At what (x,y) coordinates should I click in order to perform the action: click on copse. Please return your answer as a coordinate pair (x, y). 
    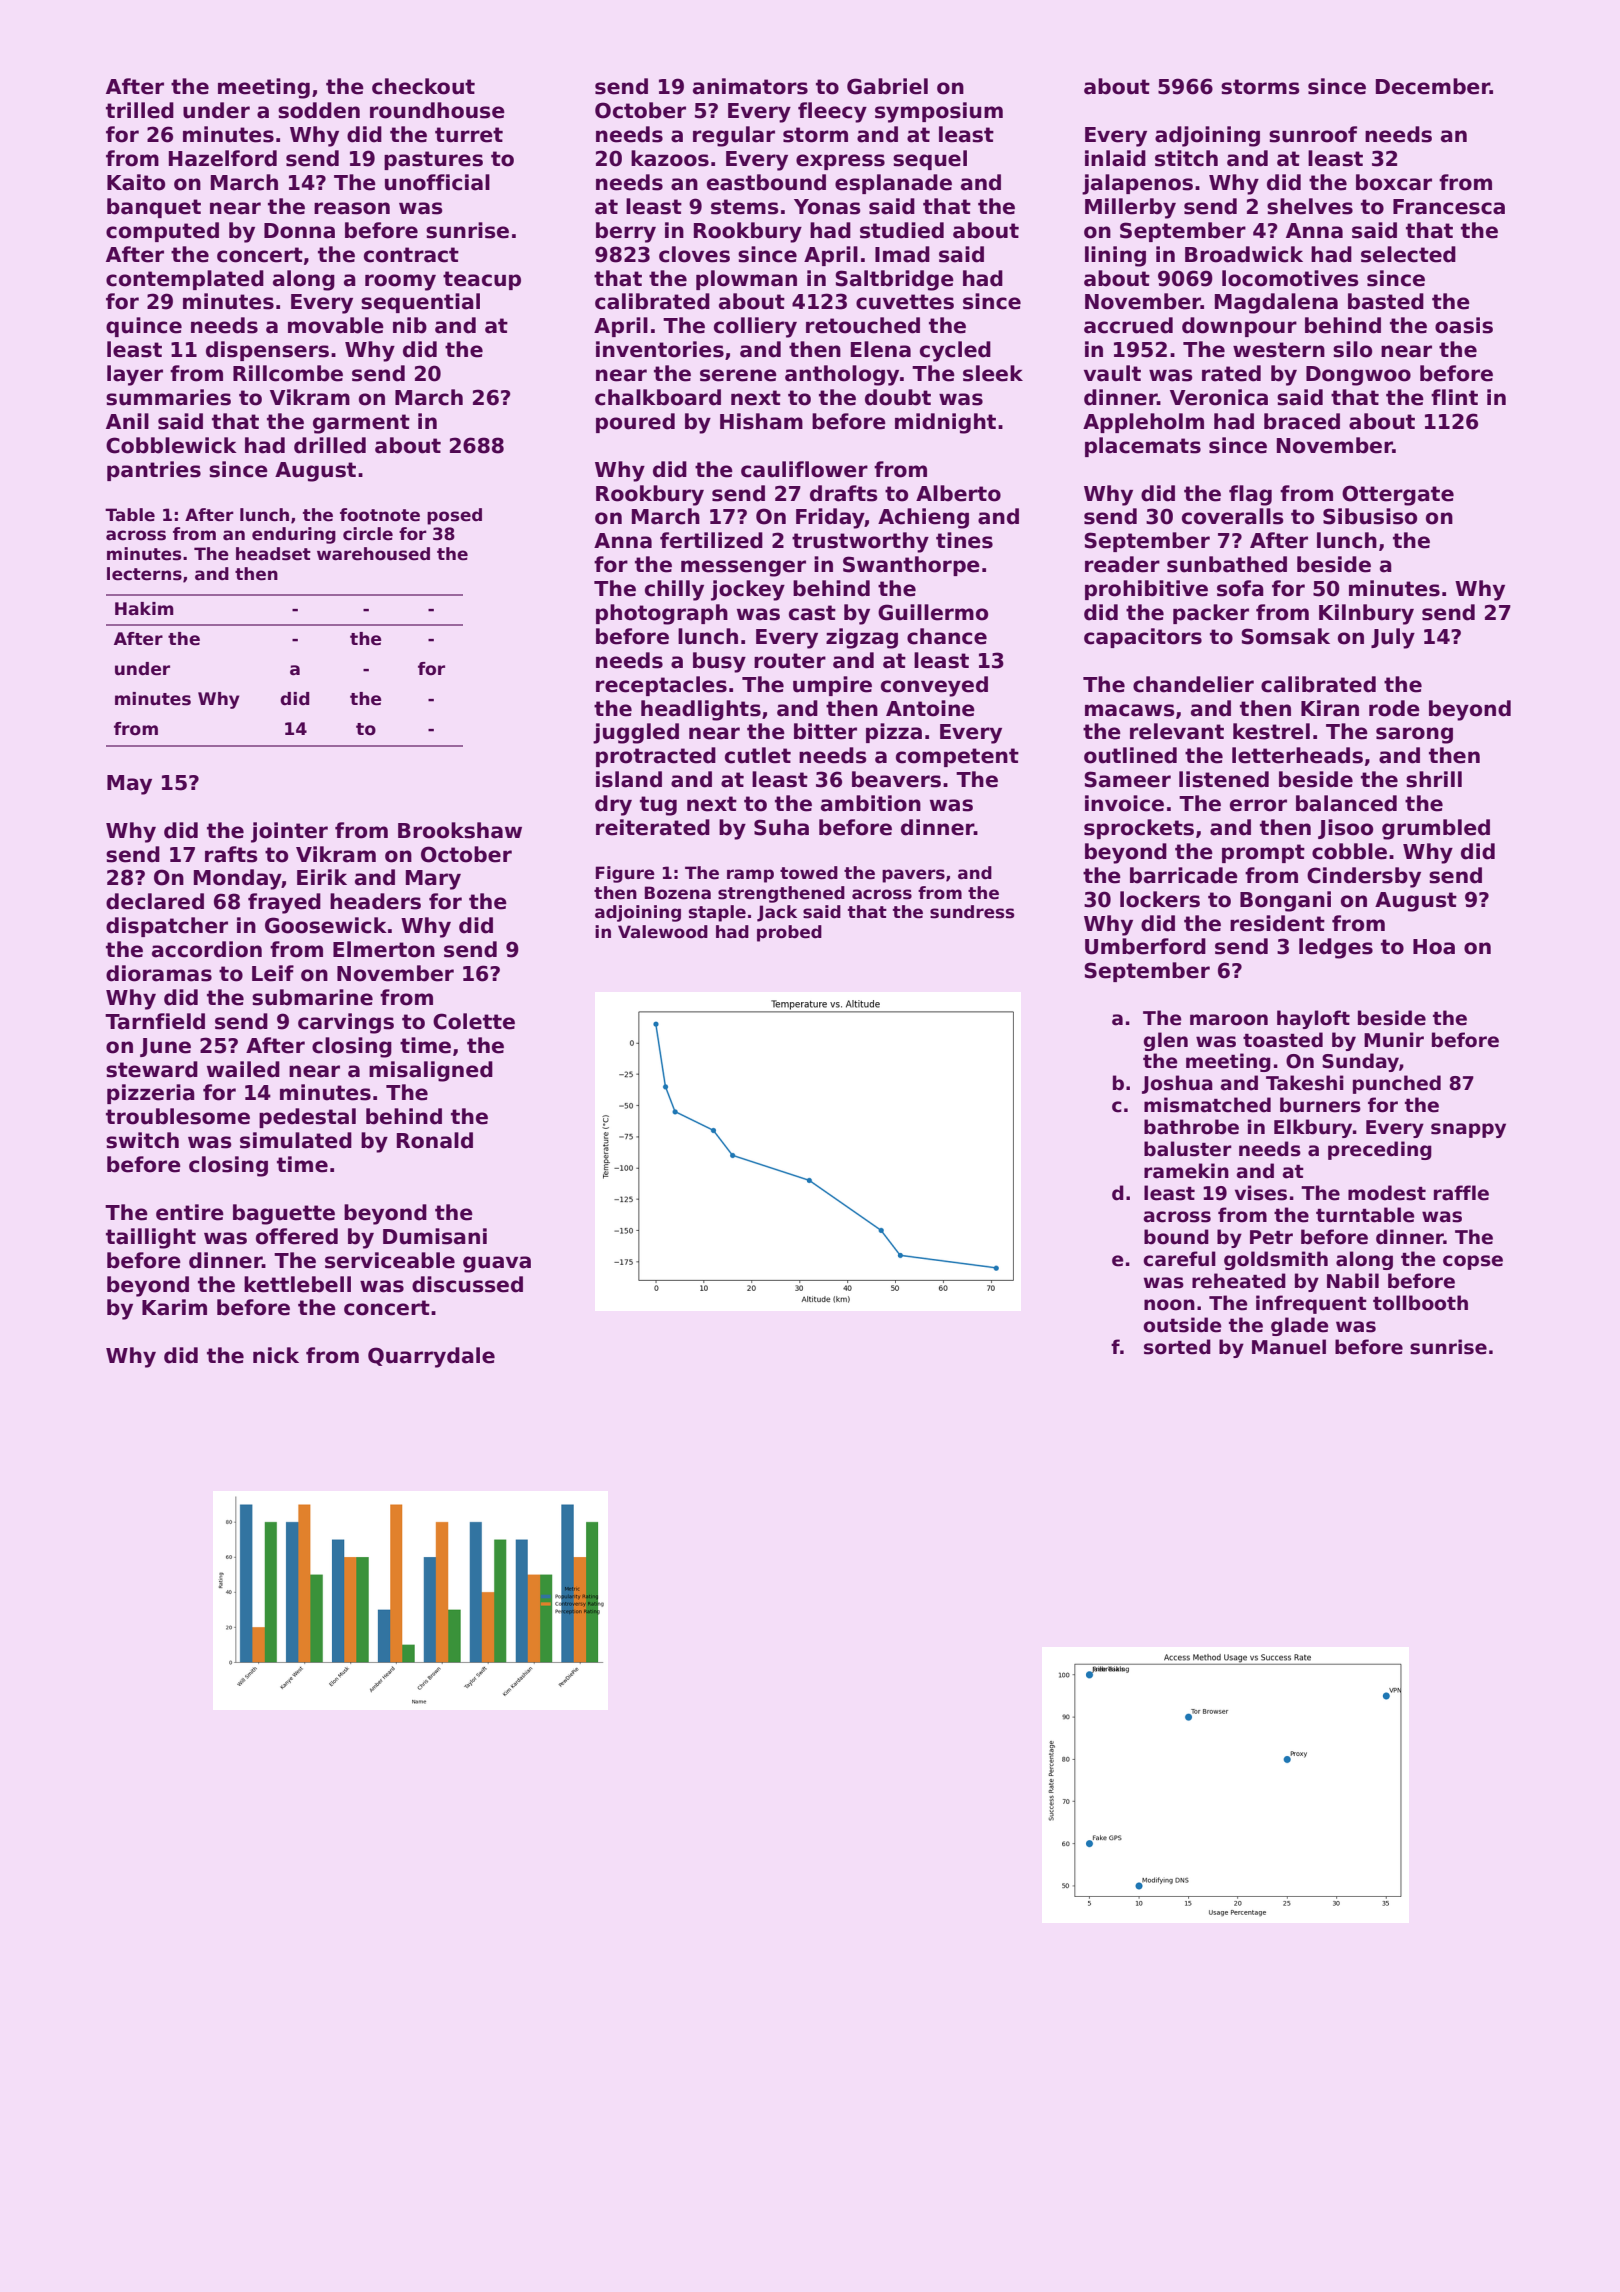
    Looking at the image, I should click on (1473, 1262).
